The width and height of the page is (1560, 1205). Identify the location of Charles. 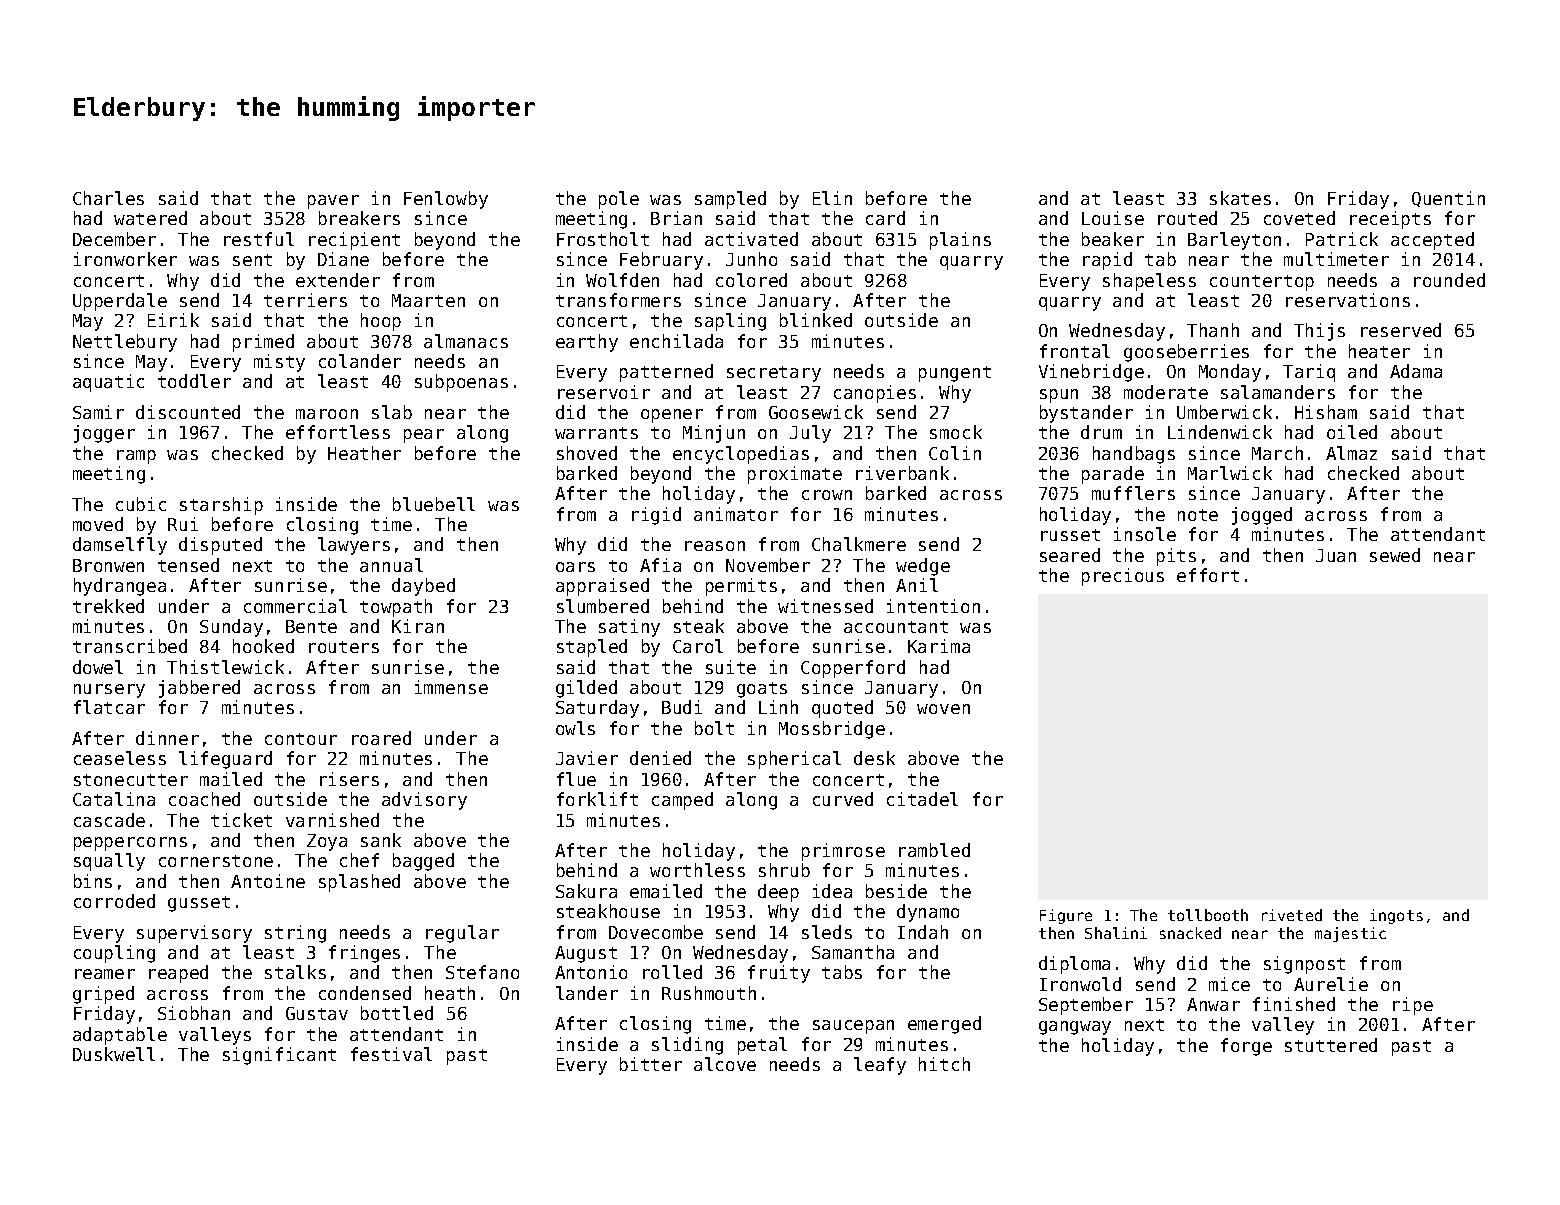
(108, 198).
